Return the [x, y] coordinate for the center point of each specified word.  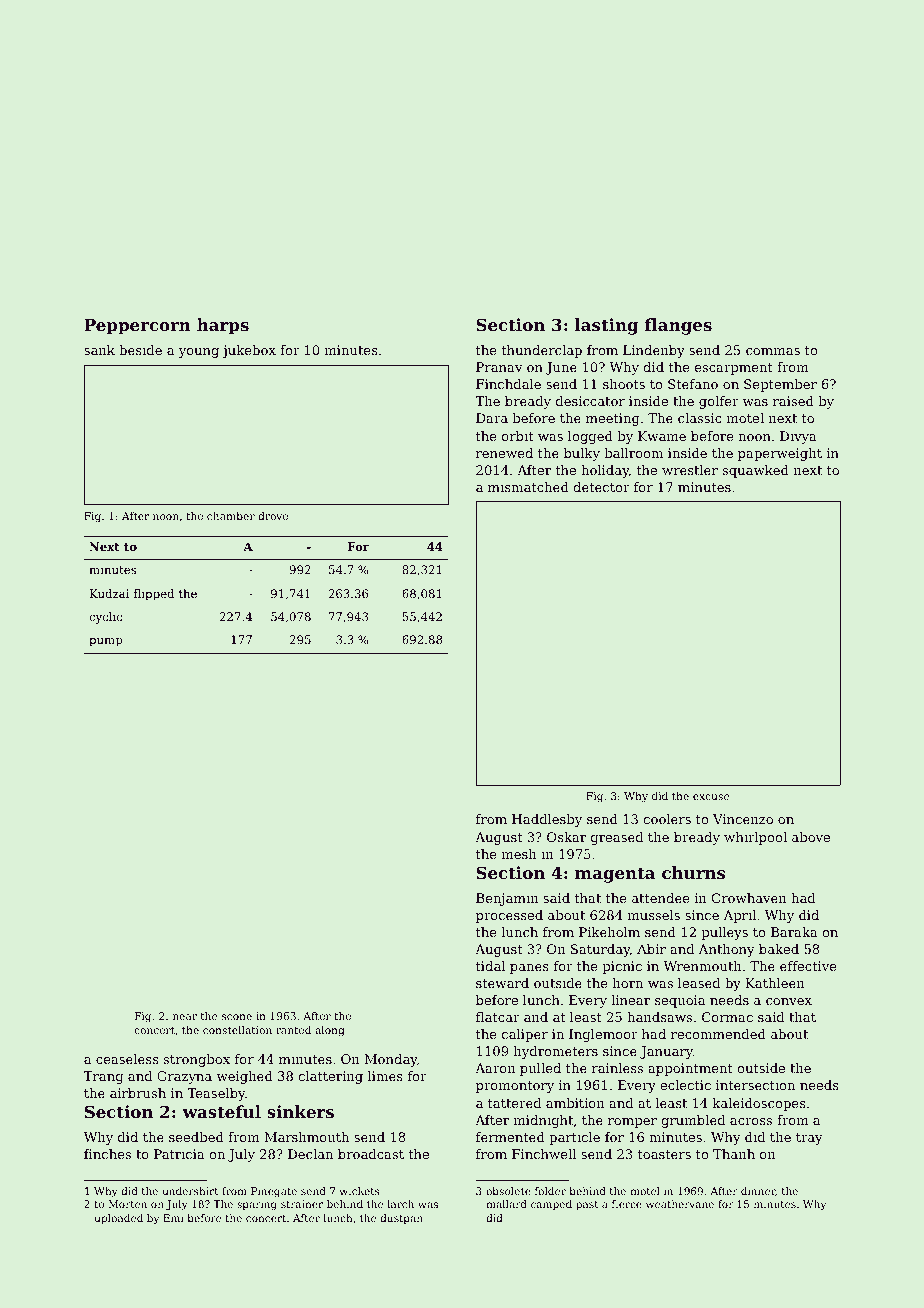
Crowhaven [749, 898]
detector [601, 487]
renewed [504, 453]
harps [223, 326]
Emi [173, 1218]
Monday [391, 1060]
